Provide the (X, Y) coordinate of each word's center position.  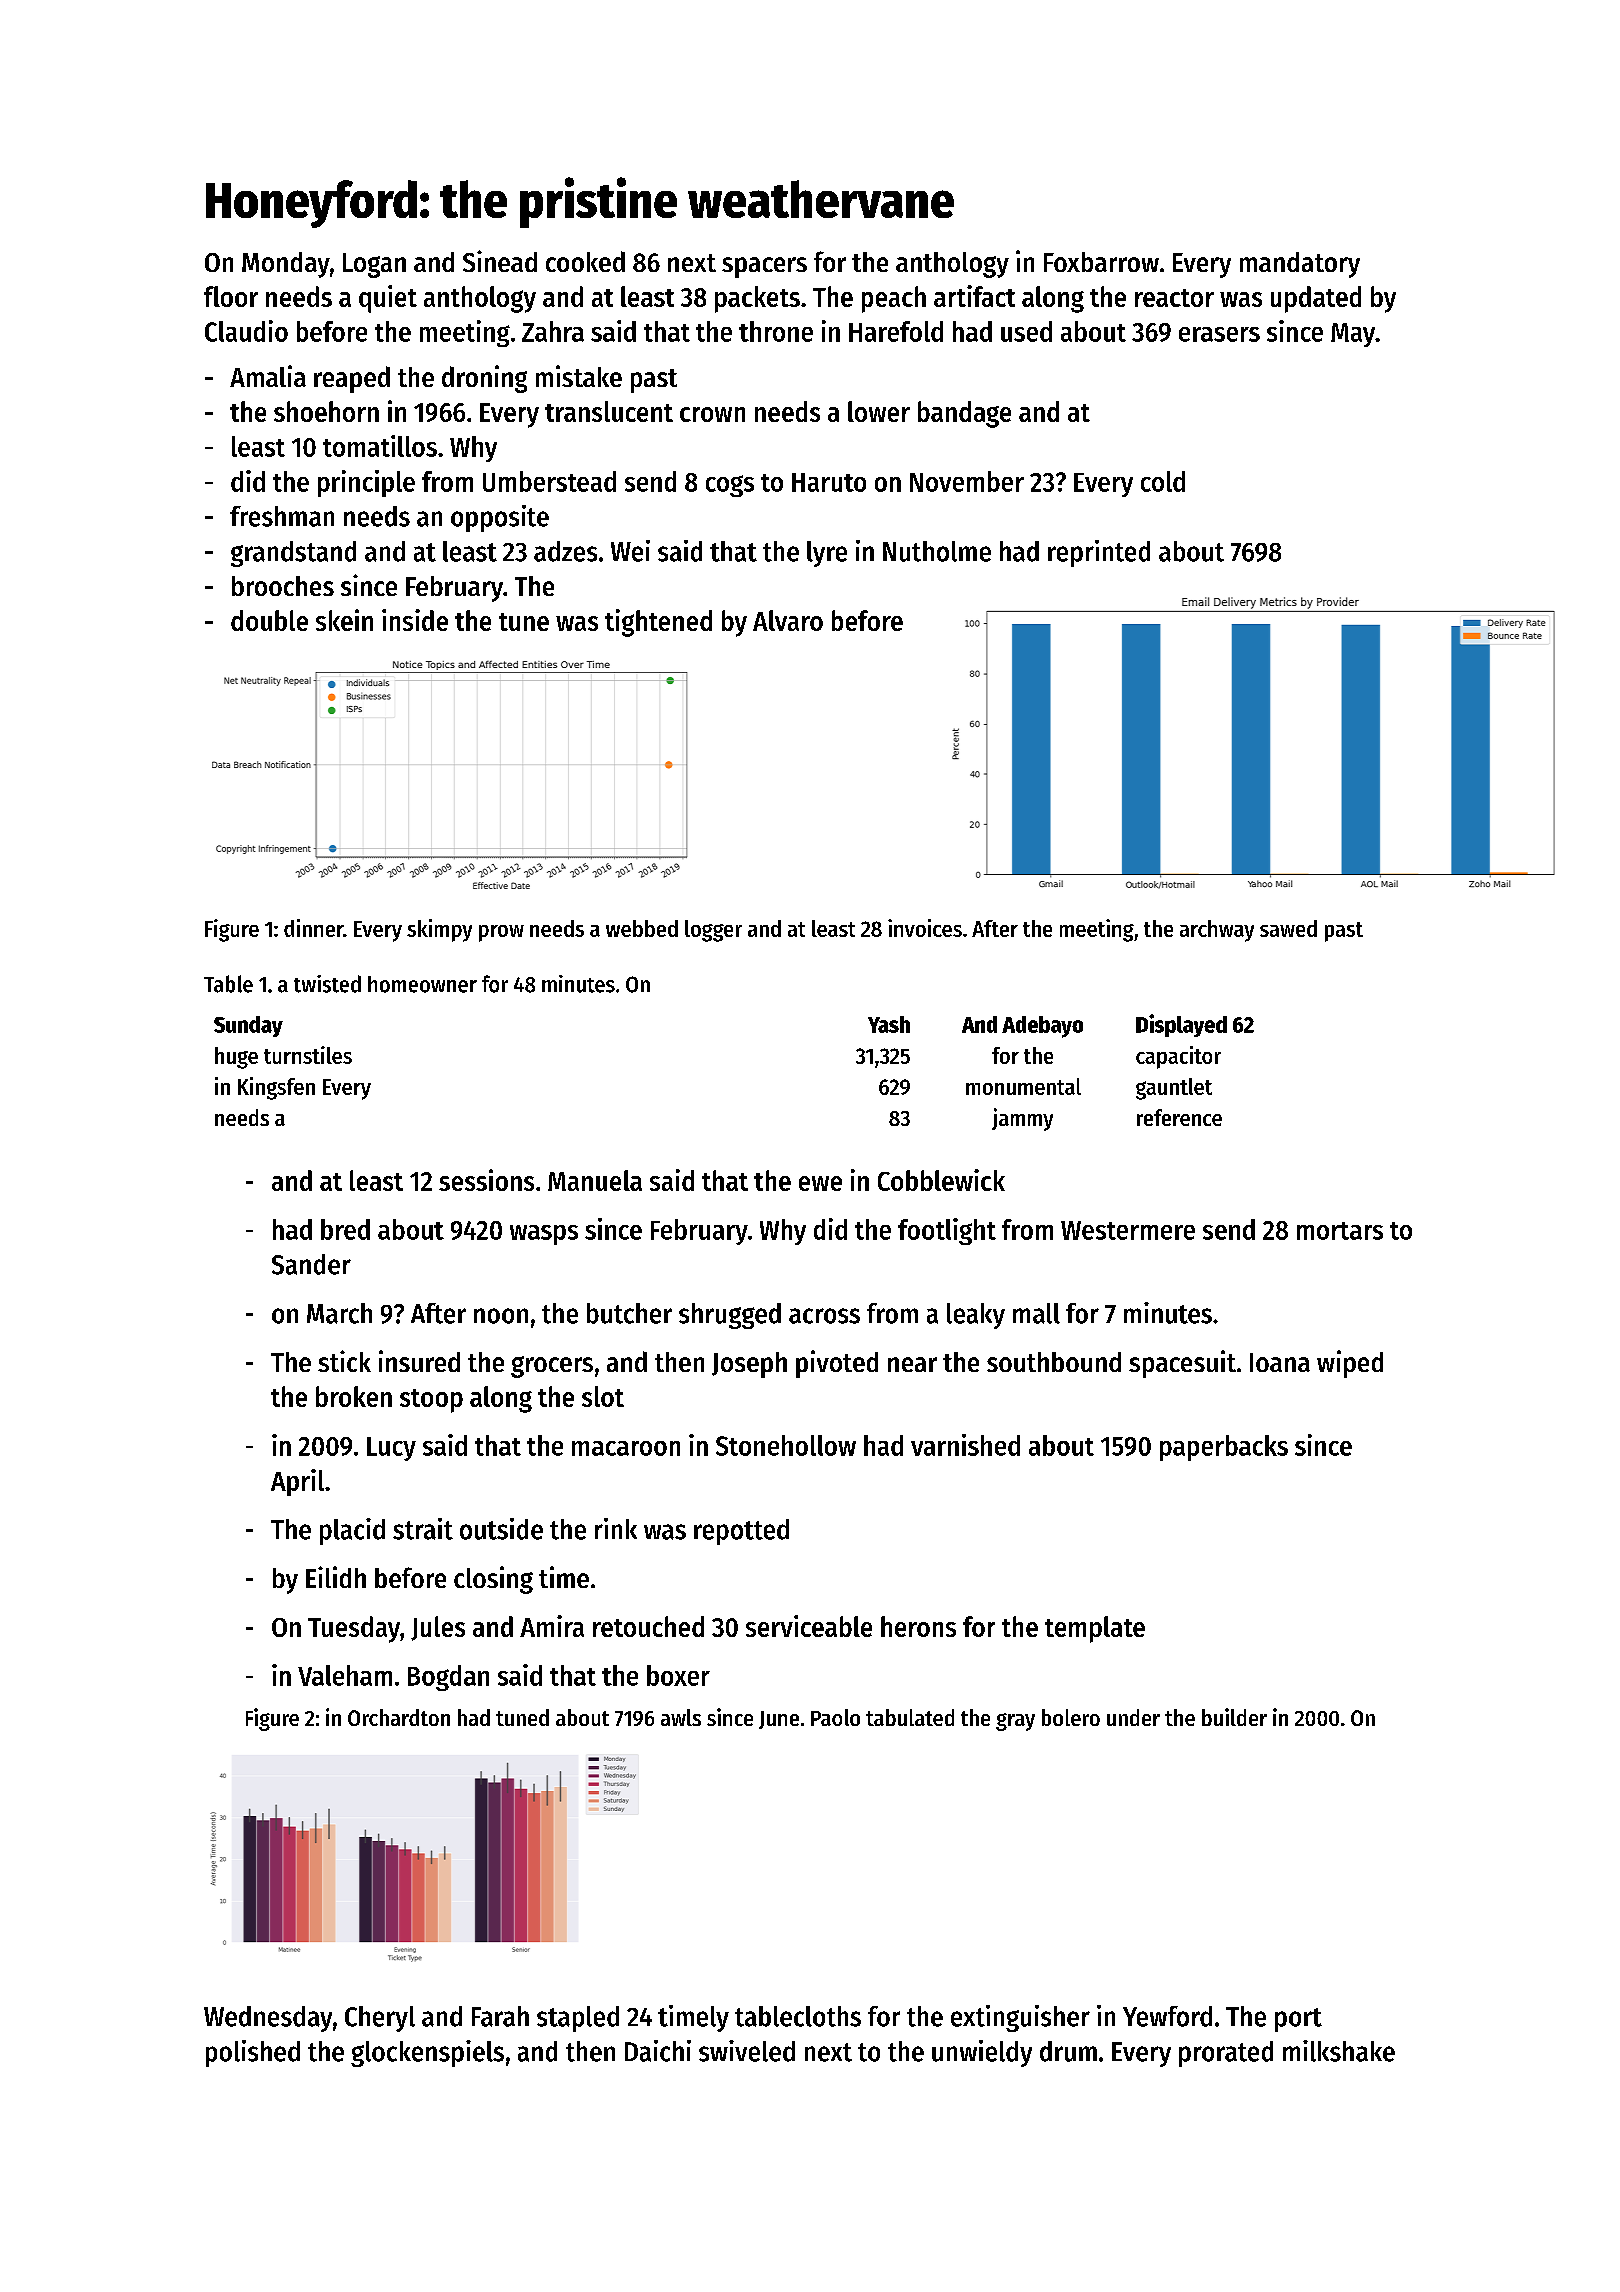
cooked (585, 261)
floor (231, 296)
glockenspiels (427, 2053)
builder (1234, 1717)
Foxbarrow (1101, 262)
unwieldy (982, 2053)
